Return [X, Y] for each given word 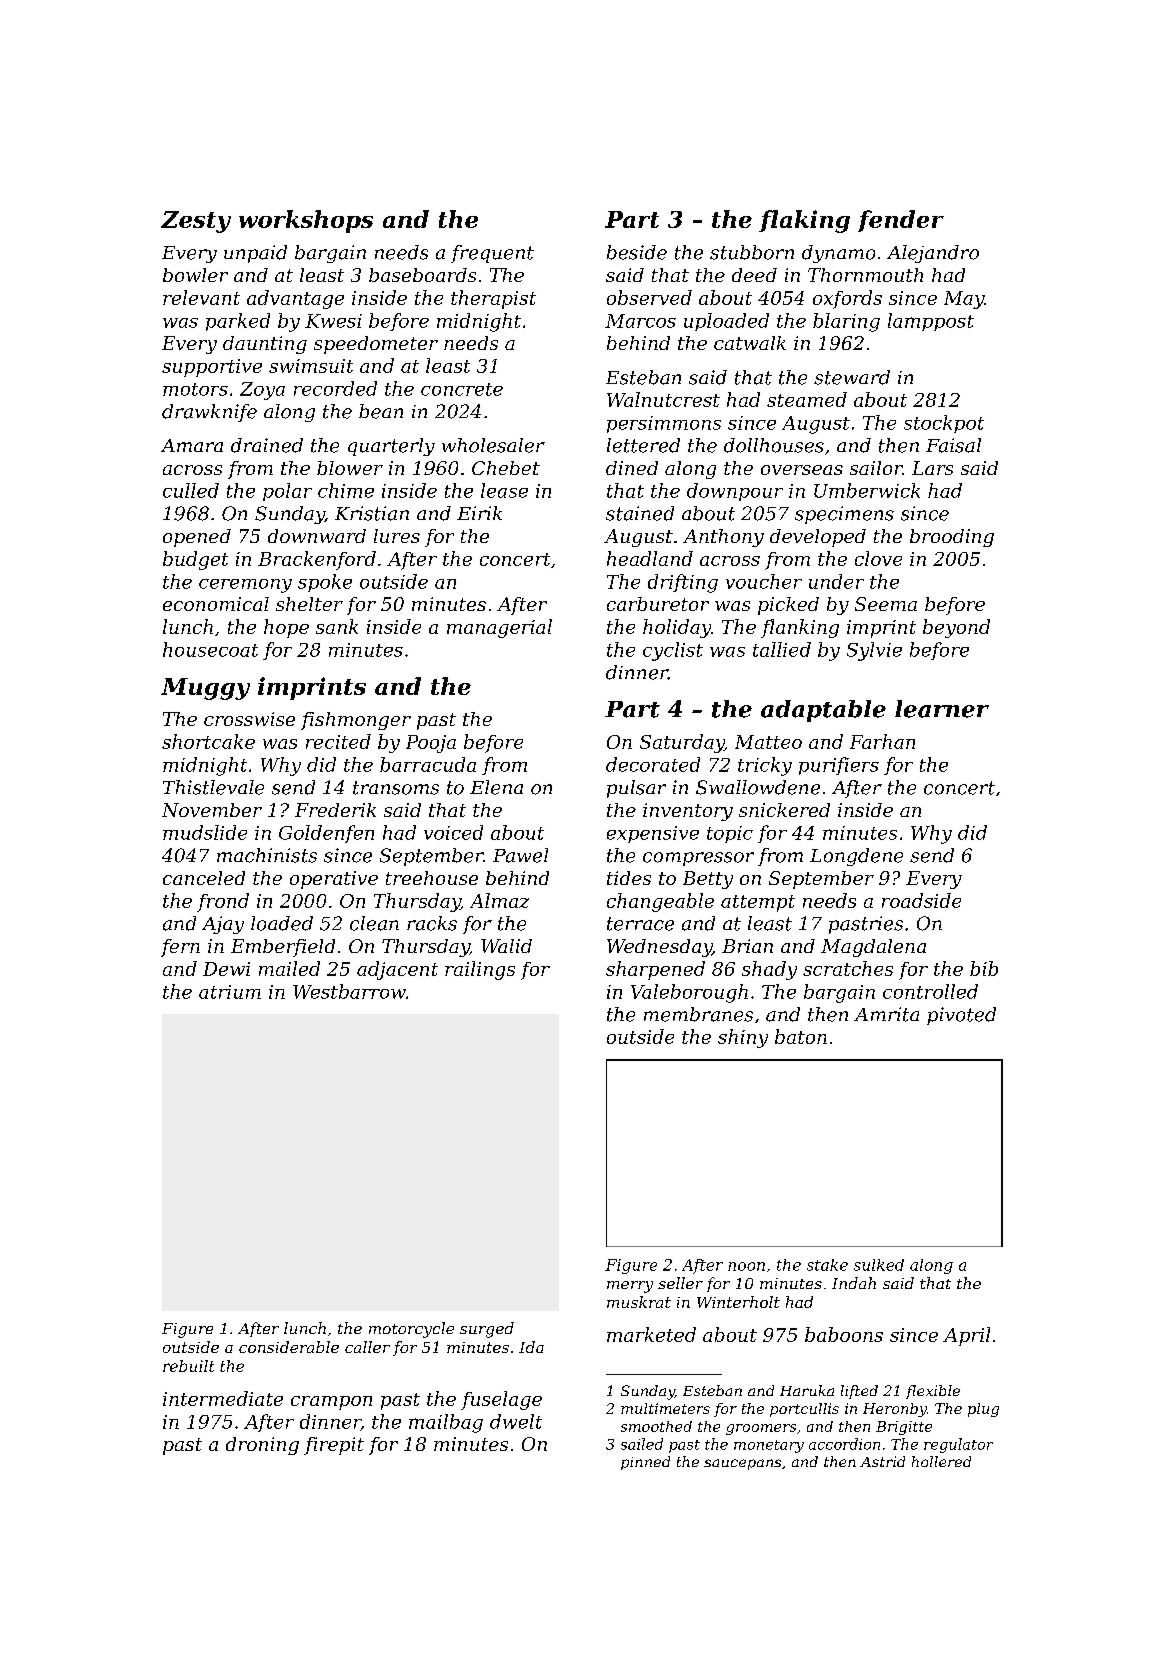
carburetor [658, 604]
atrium [230, 992]
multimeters [665, 1408]
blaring [846, 322]
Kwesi [333, 321]
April [966, 1336]
